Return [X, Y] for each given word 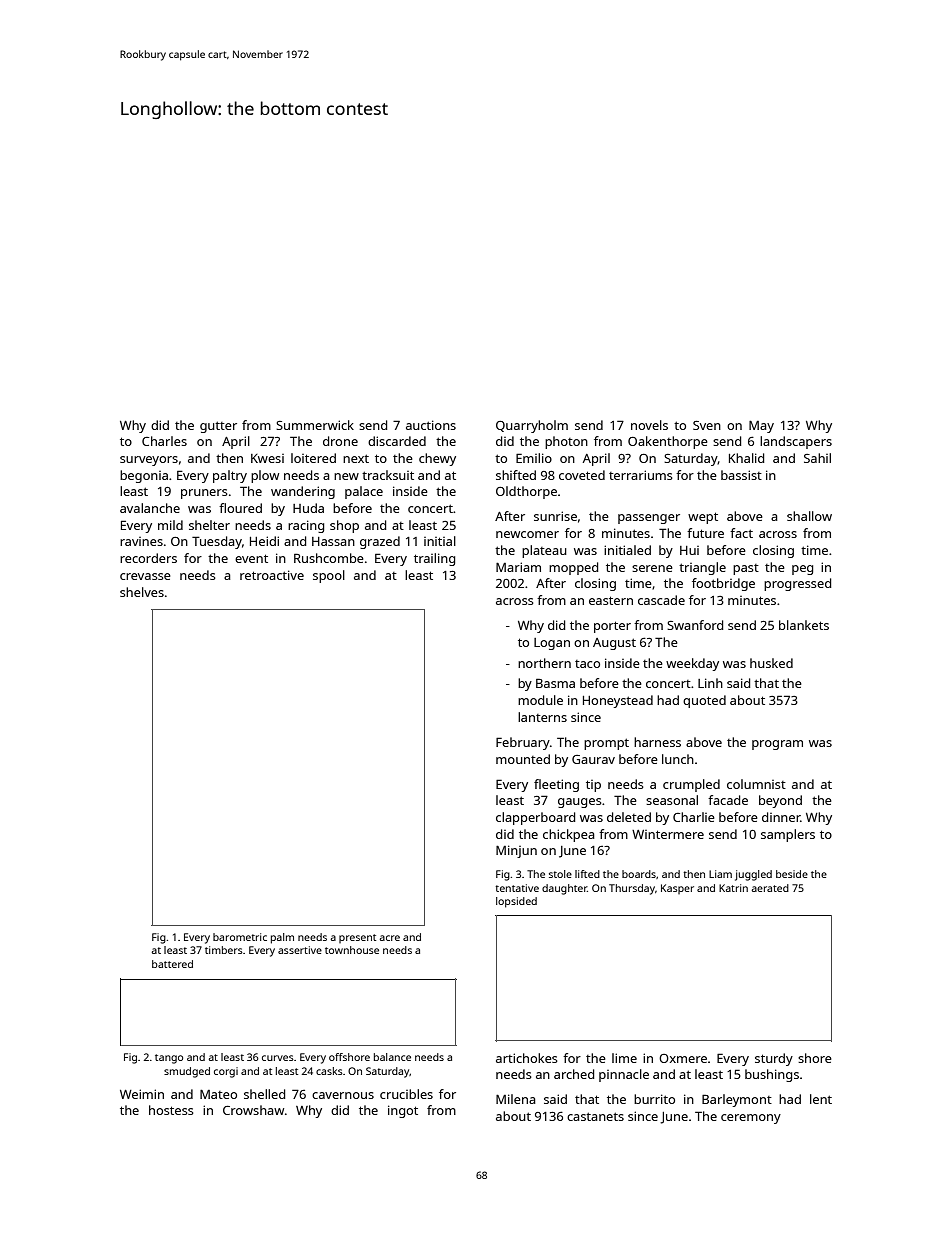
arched [574, 1074]
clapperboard [535, 818]
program [777, 745]
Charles [164, 441]
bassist [741, 475]
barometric [240, 937]
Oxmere [683, 1058]
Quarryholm [532, 426]
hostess [171, 1110]
